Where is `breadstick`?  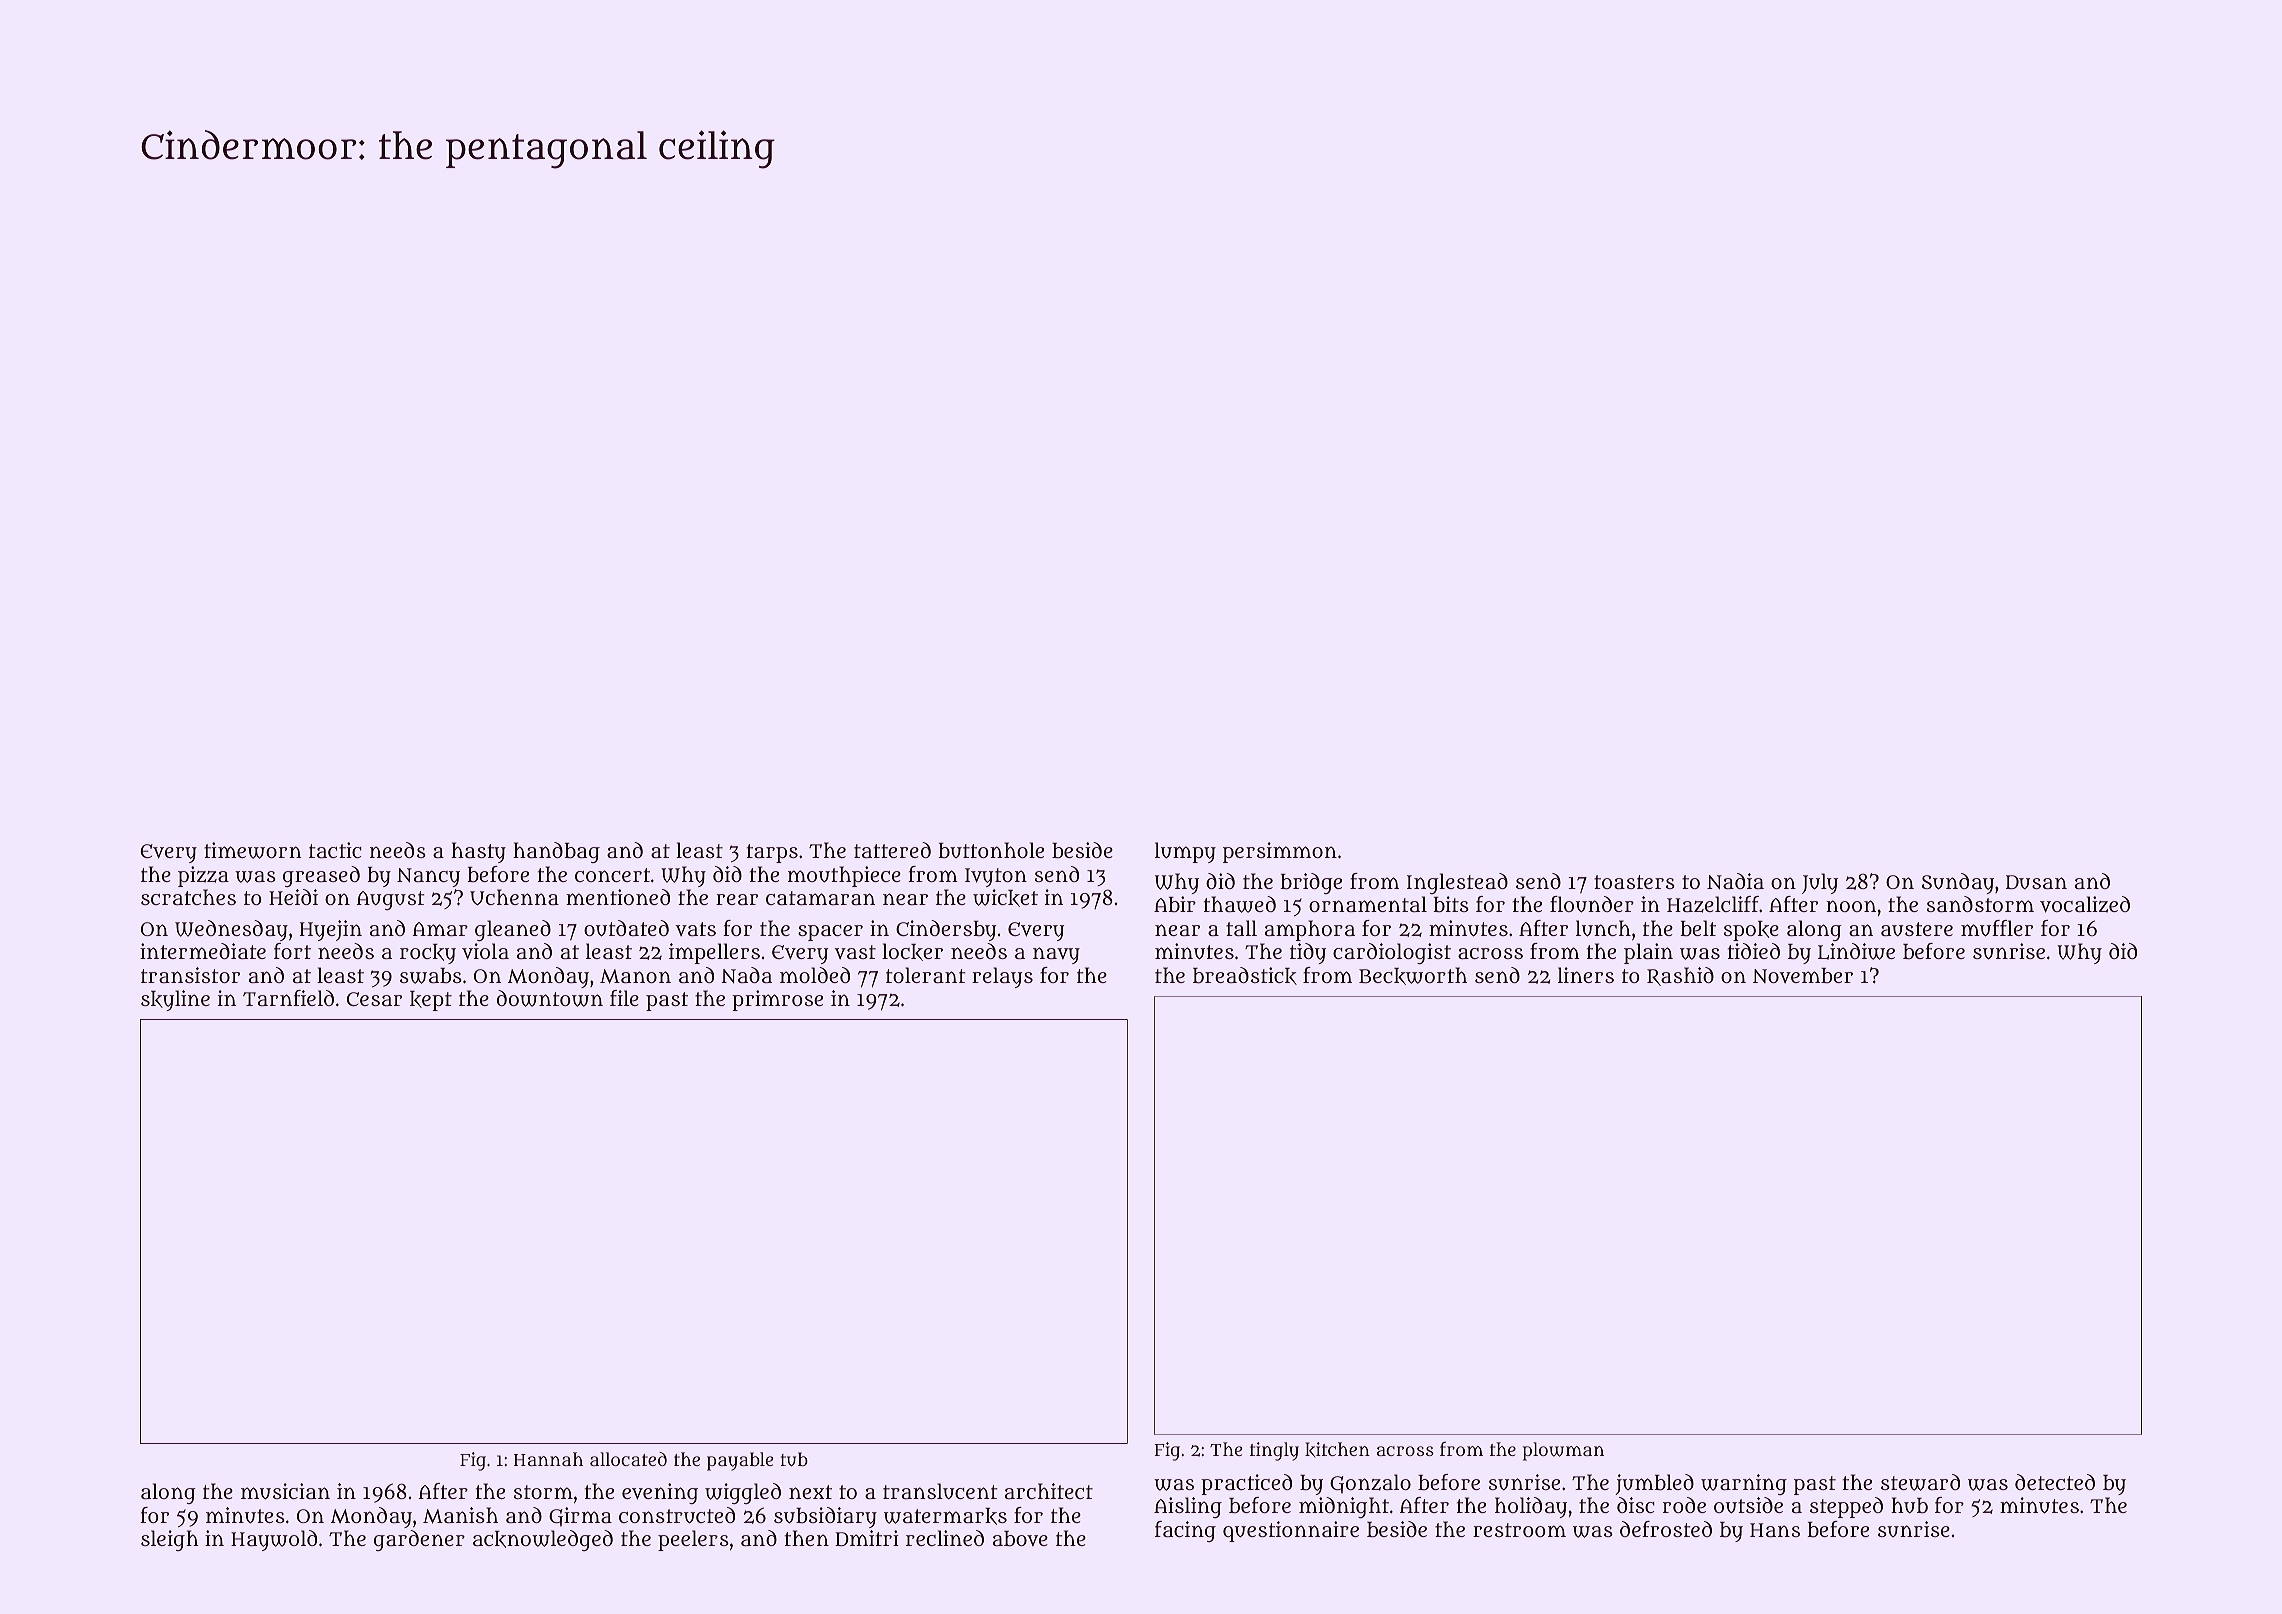 breadstick is located at coordinates (1245, 976).
